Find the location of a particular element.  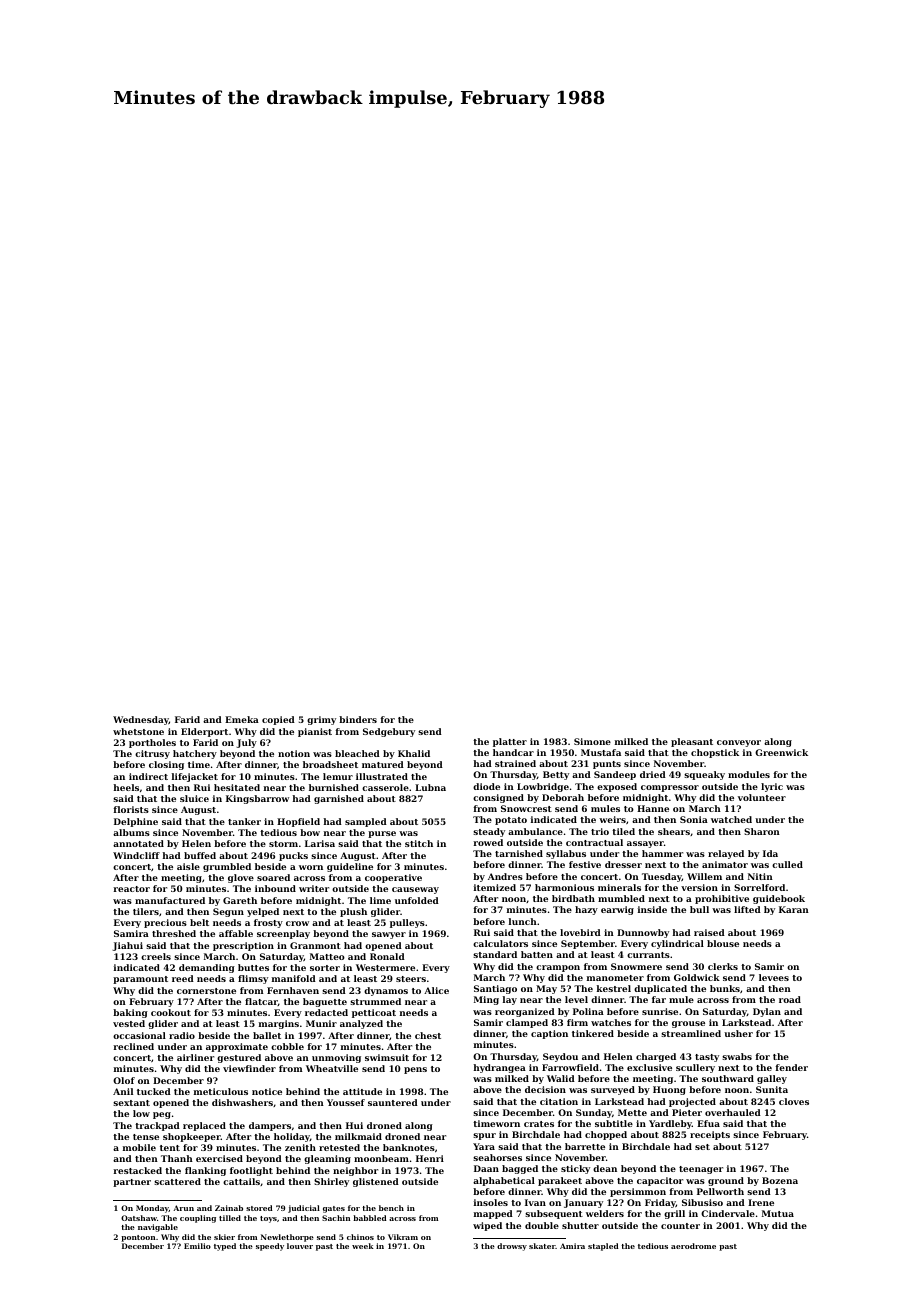

Wheatville is located at coordinates (332, 1068).
